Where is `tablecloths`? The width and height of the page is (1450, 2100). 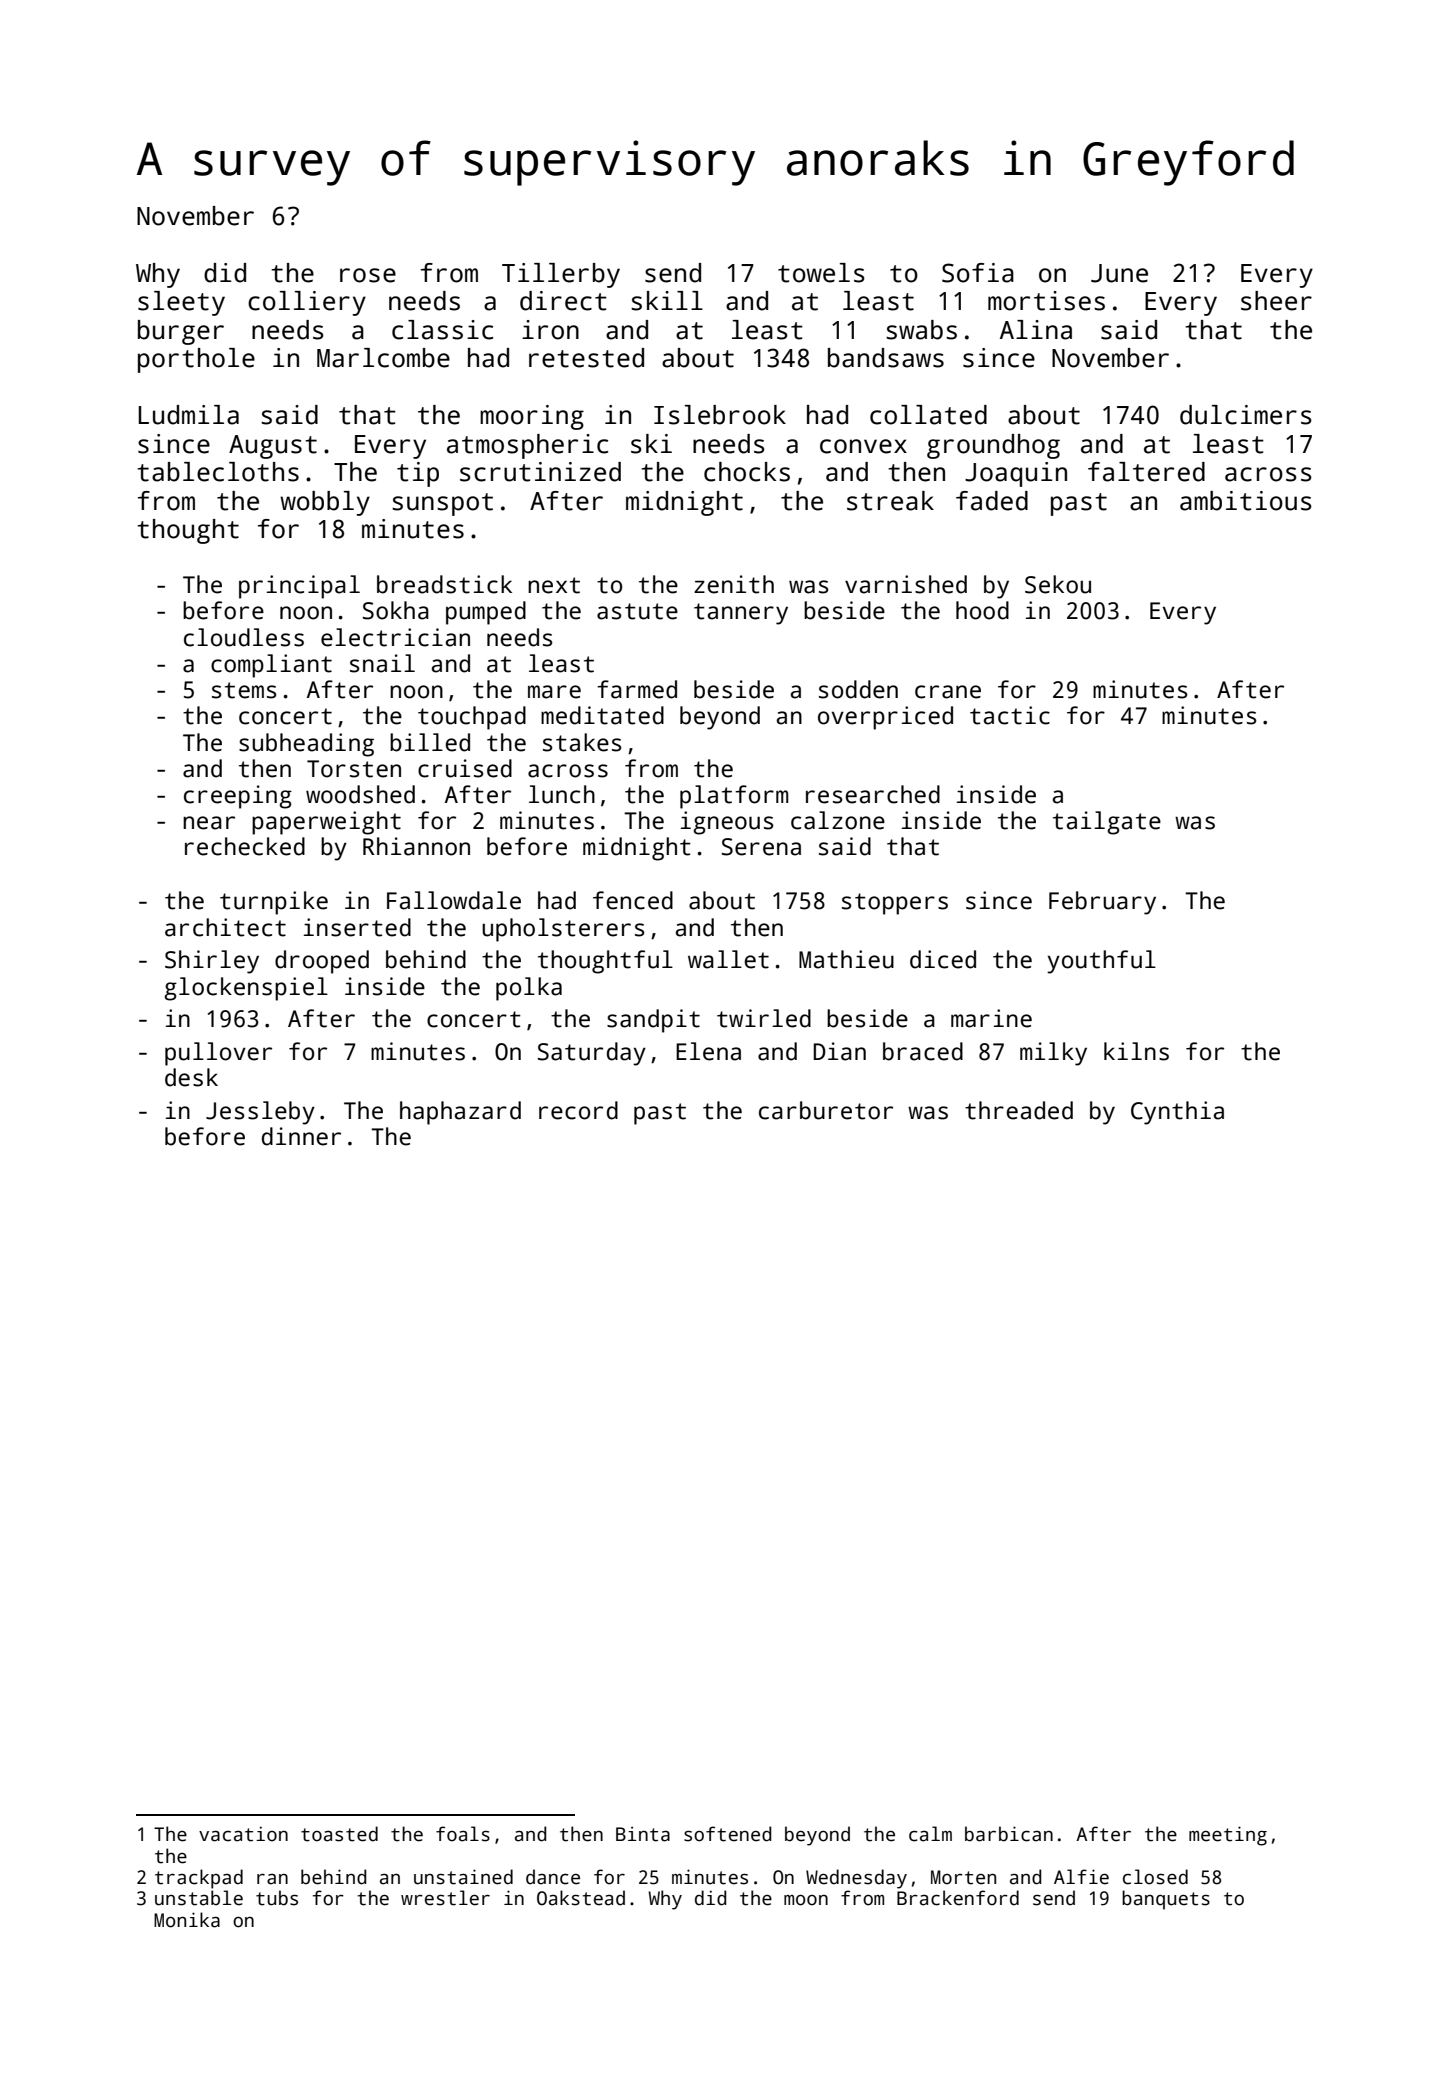
tablecloths is located at coordinates (218, 472).
